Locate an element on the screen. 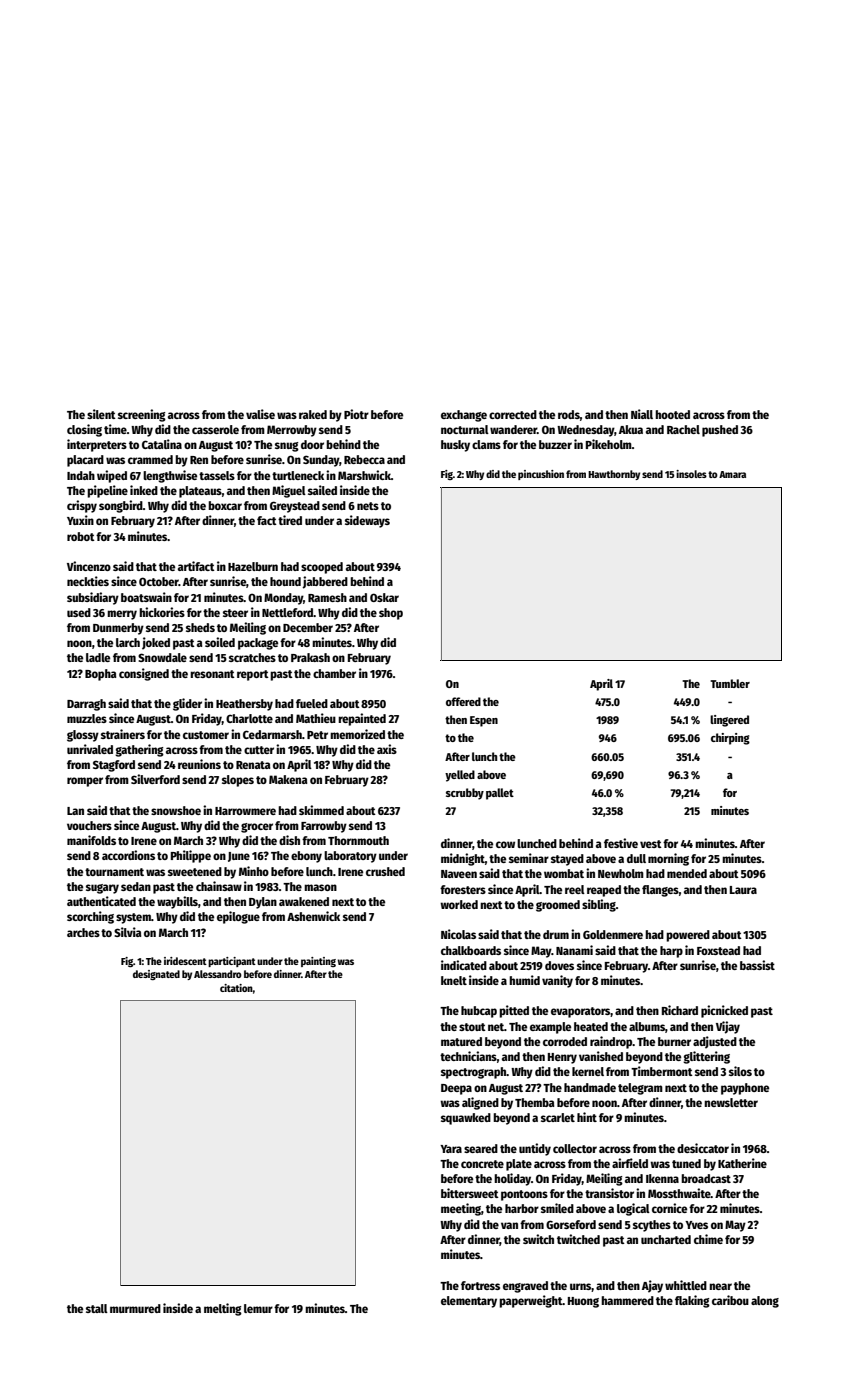  seminar is located at coordinates (529, 858).
